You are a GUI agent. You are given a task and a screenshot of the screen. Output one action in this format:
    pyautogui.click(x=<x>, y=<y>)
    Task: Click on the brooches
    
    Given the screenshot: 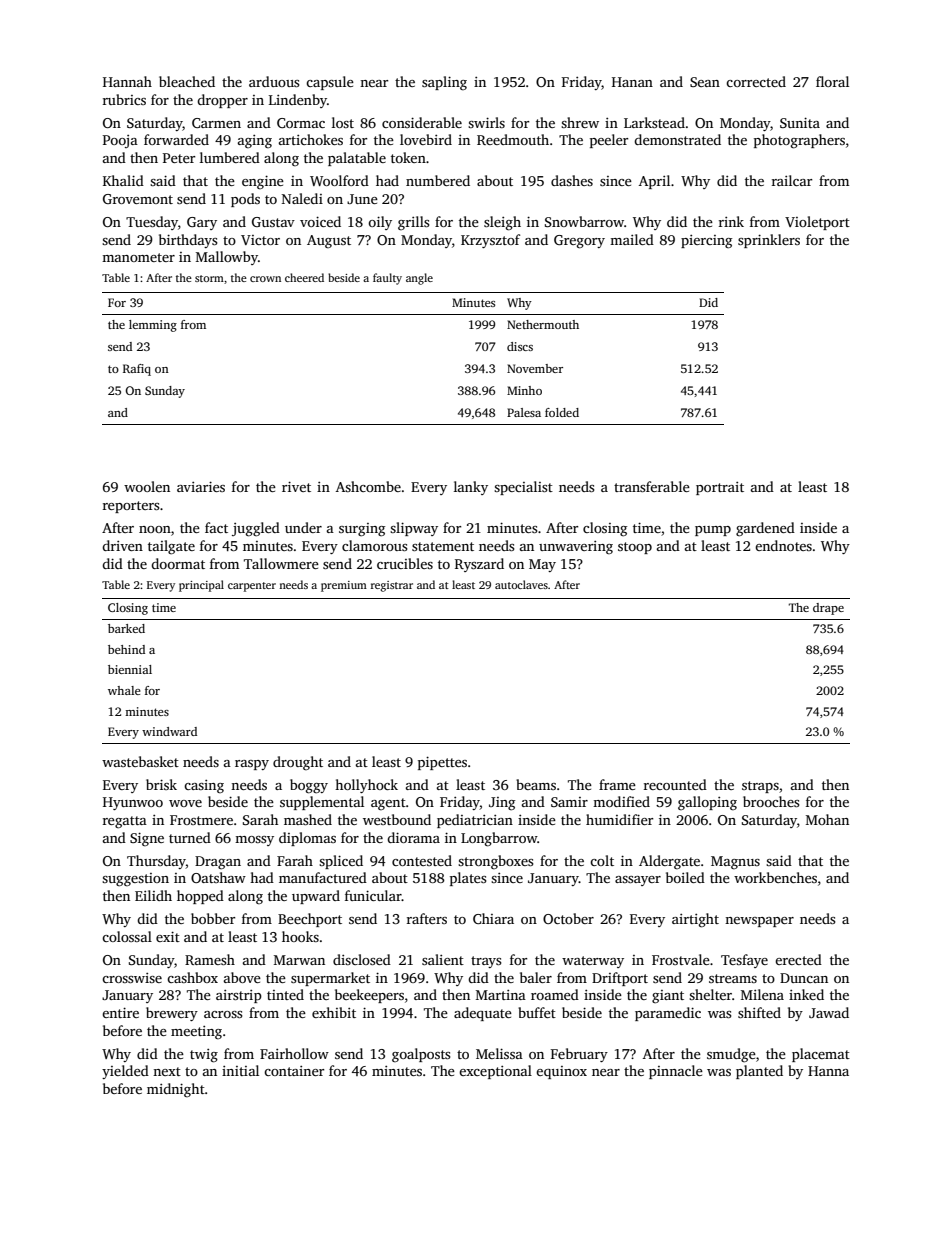 What is the action you would take?
    pyautogui.click(x=771, y=801)
